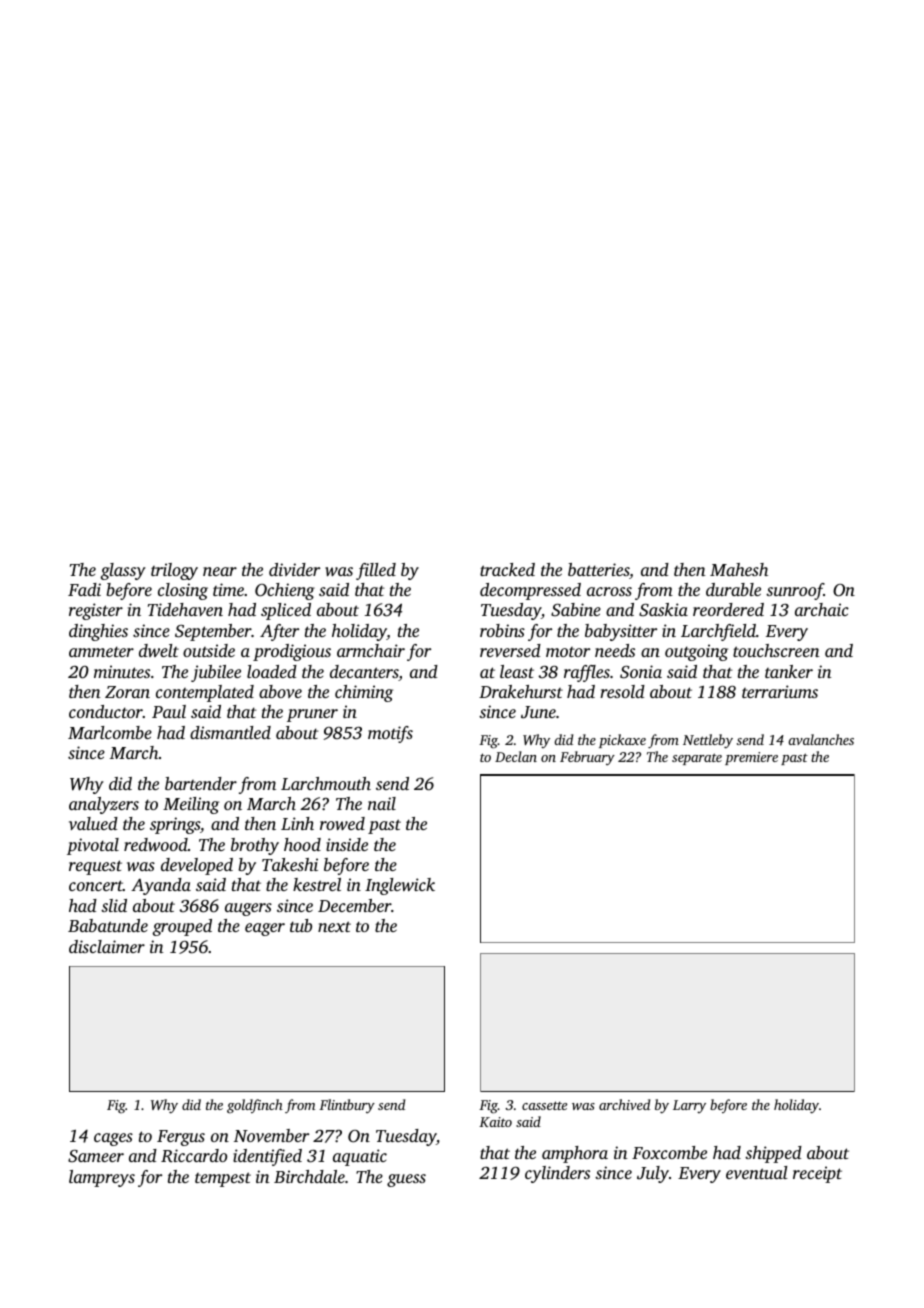  I want to click on prodigious, so click(292, 652).
